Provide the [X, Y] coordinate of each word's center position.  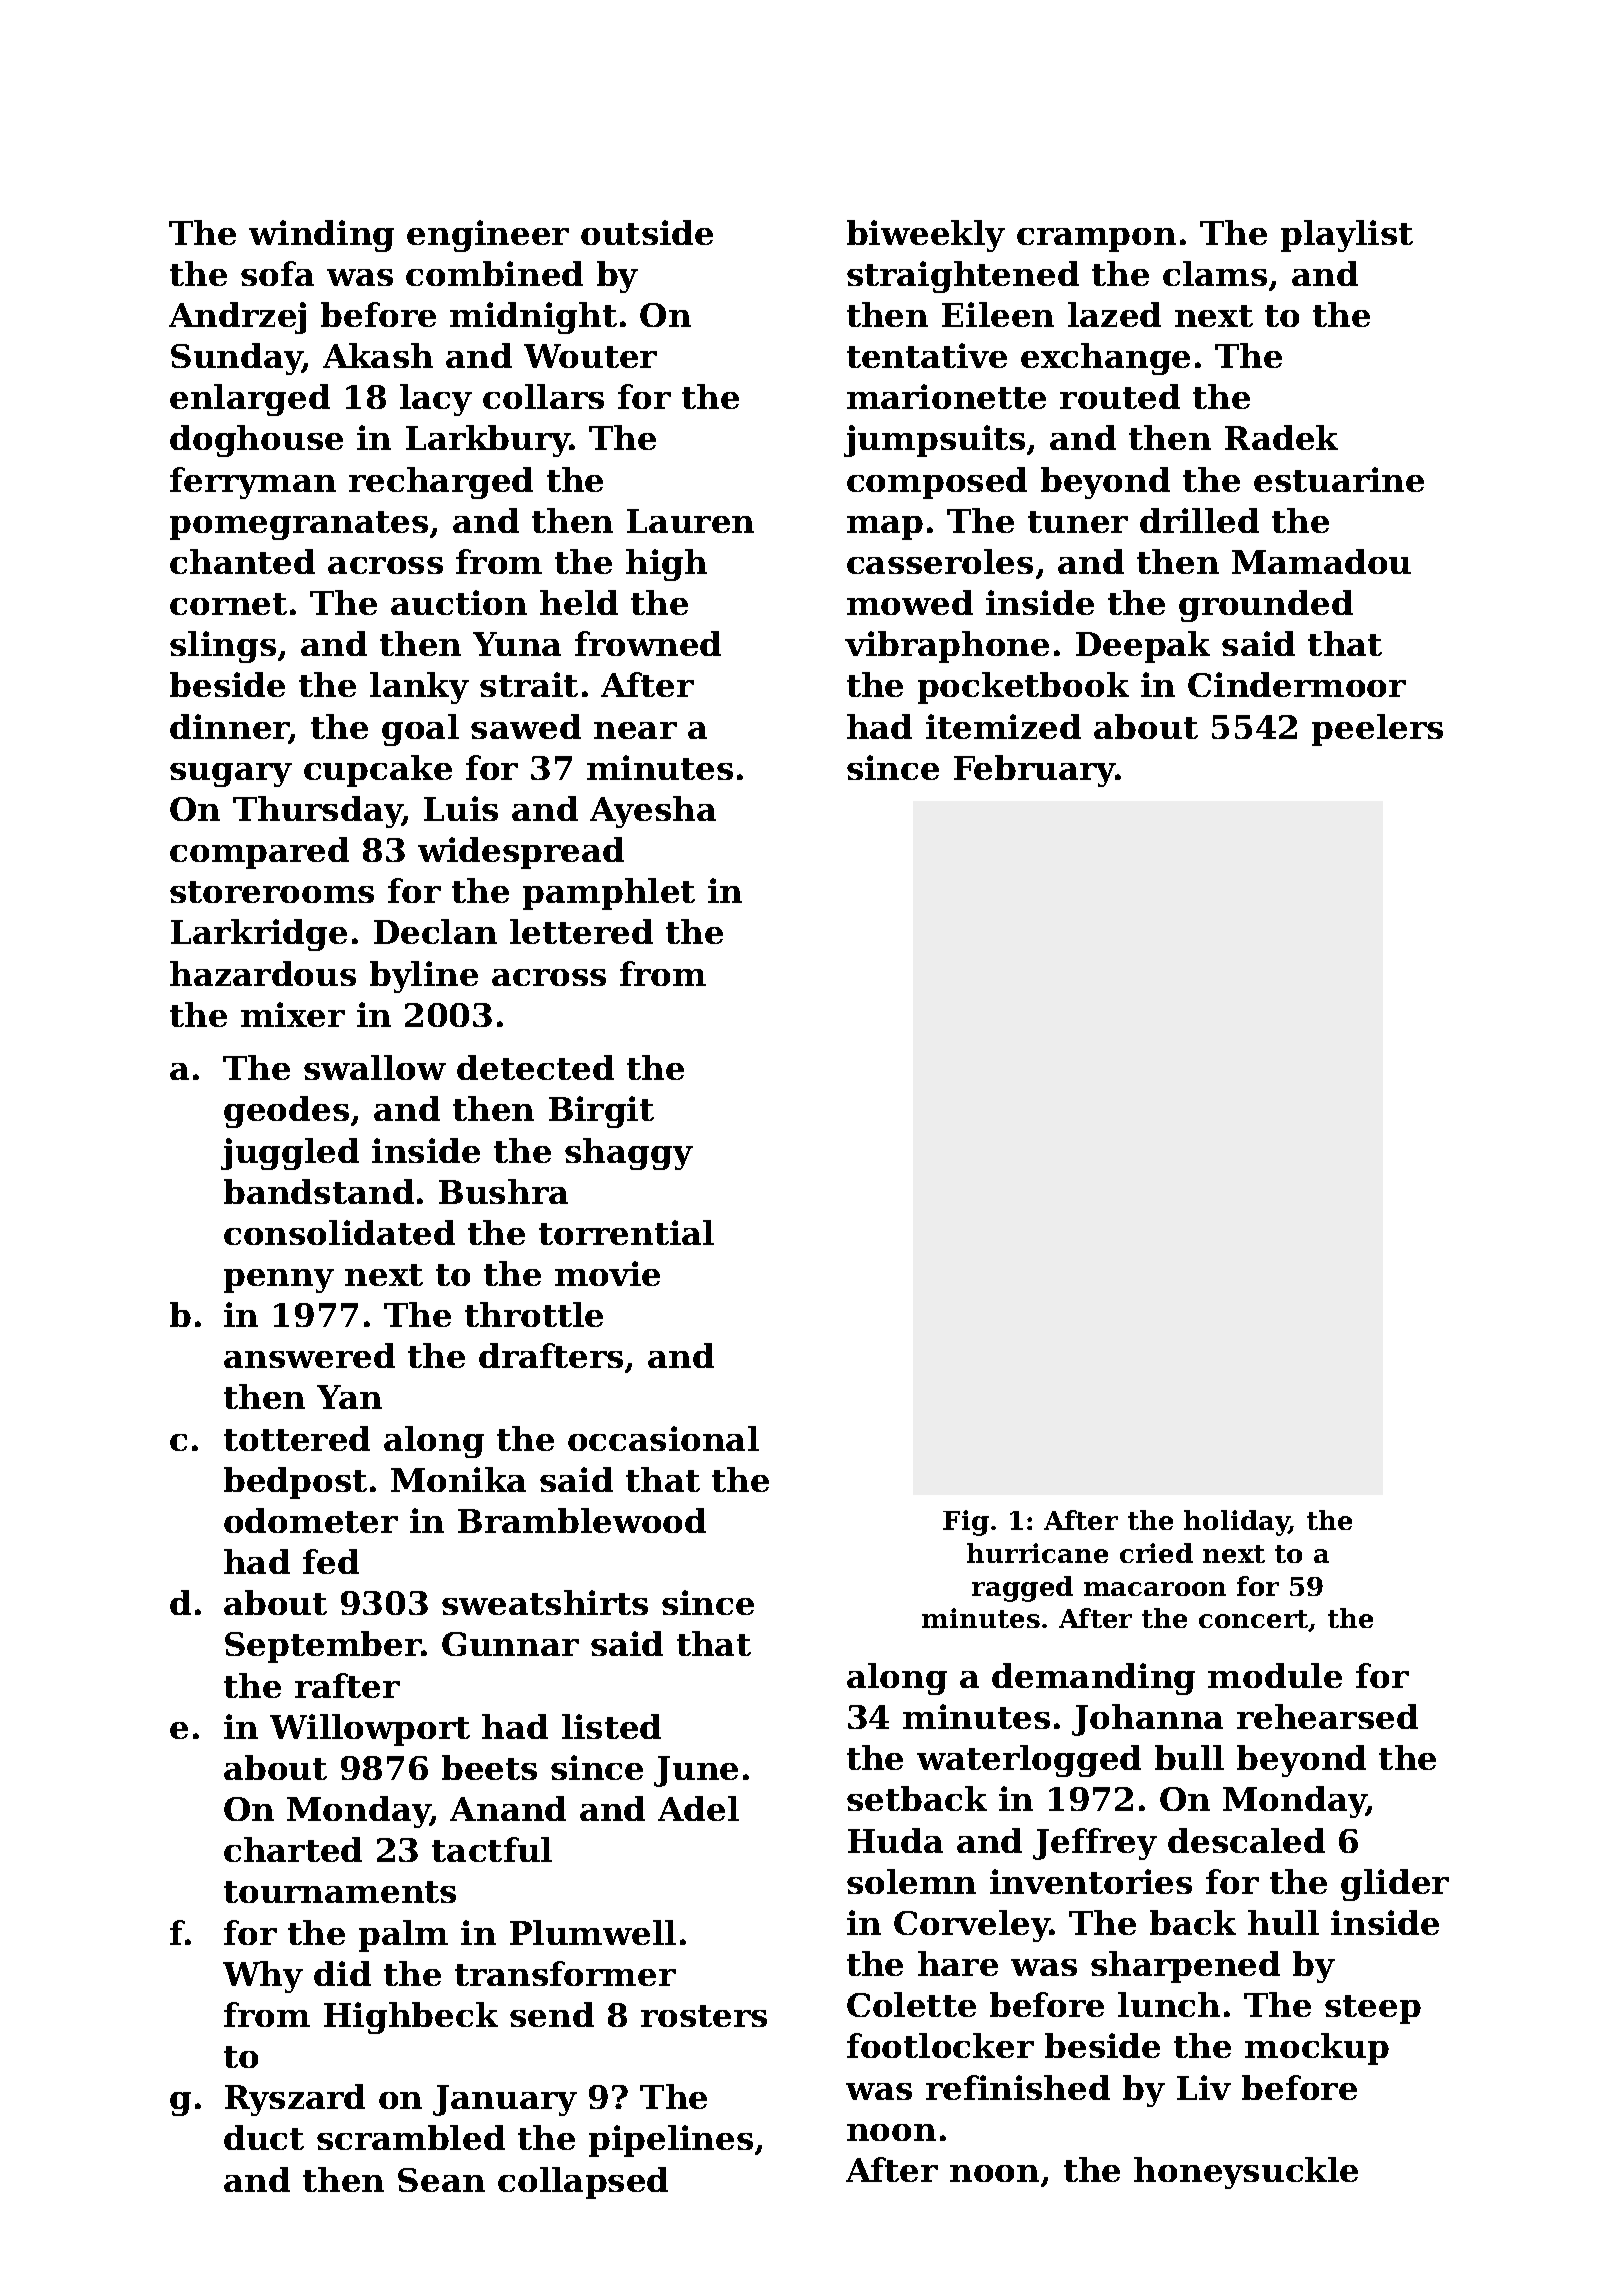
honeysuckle [1246, 2173]
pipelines [671, 2141]
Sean [441, 2180]
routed [1120, 396]
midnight [533, 318]
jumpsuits [934, 441]
